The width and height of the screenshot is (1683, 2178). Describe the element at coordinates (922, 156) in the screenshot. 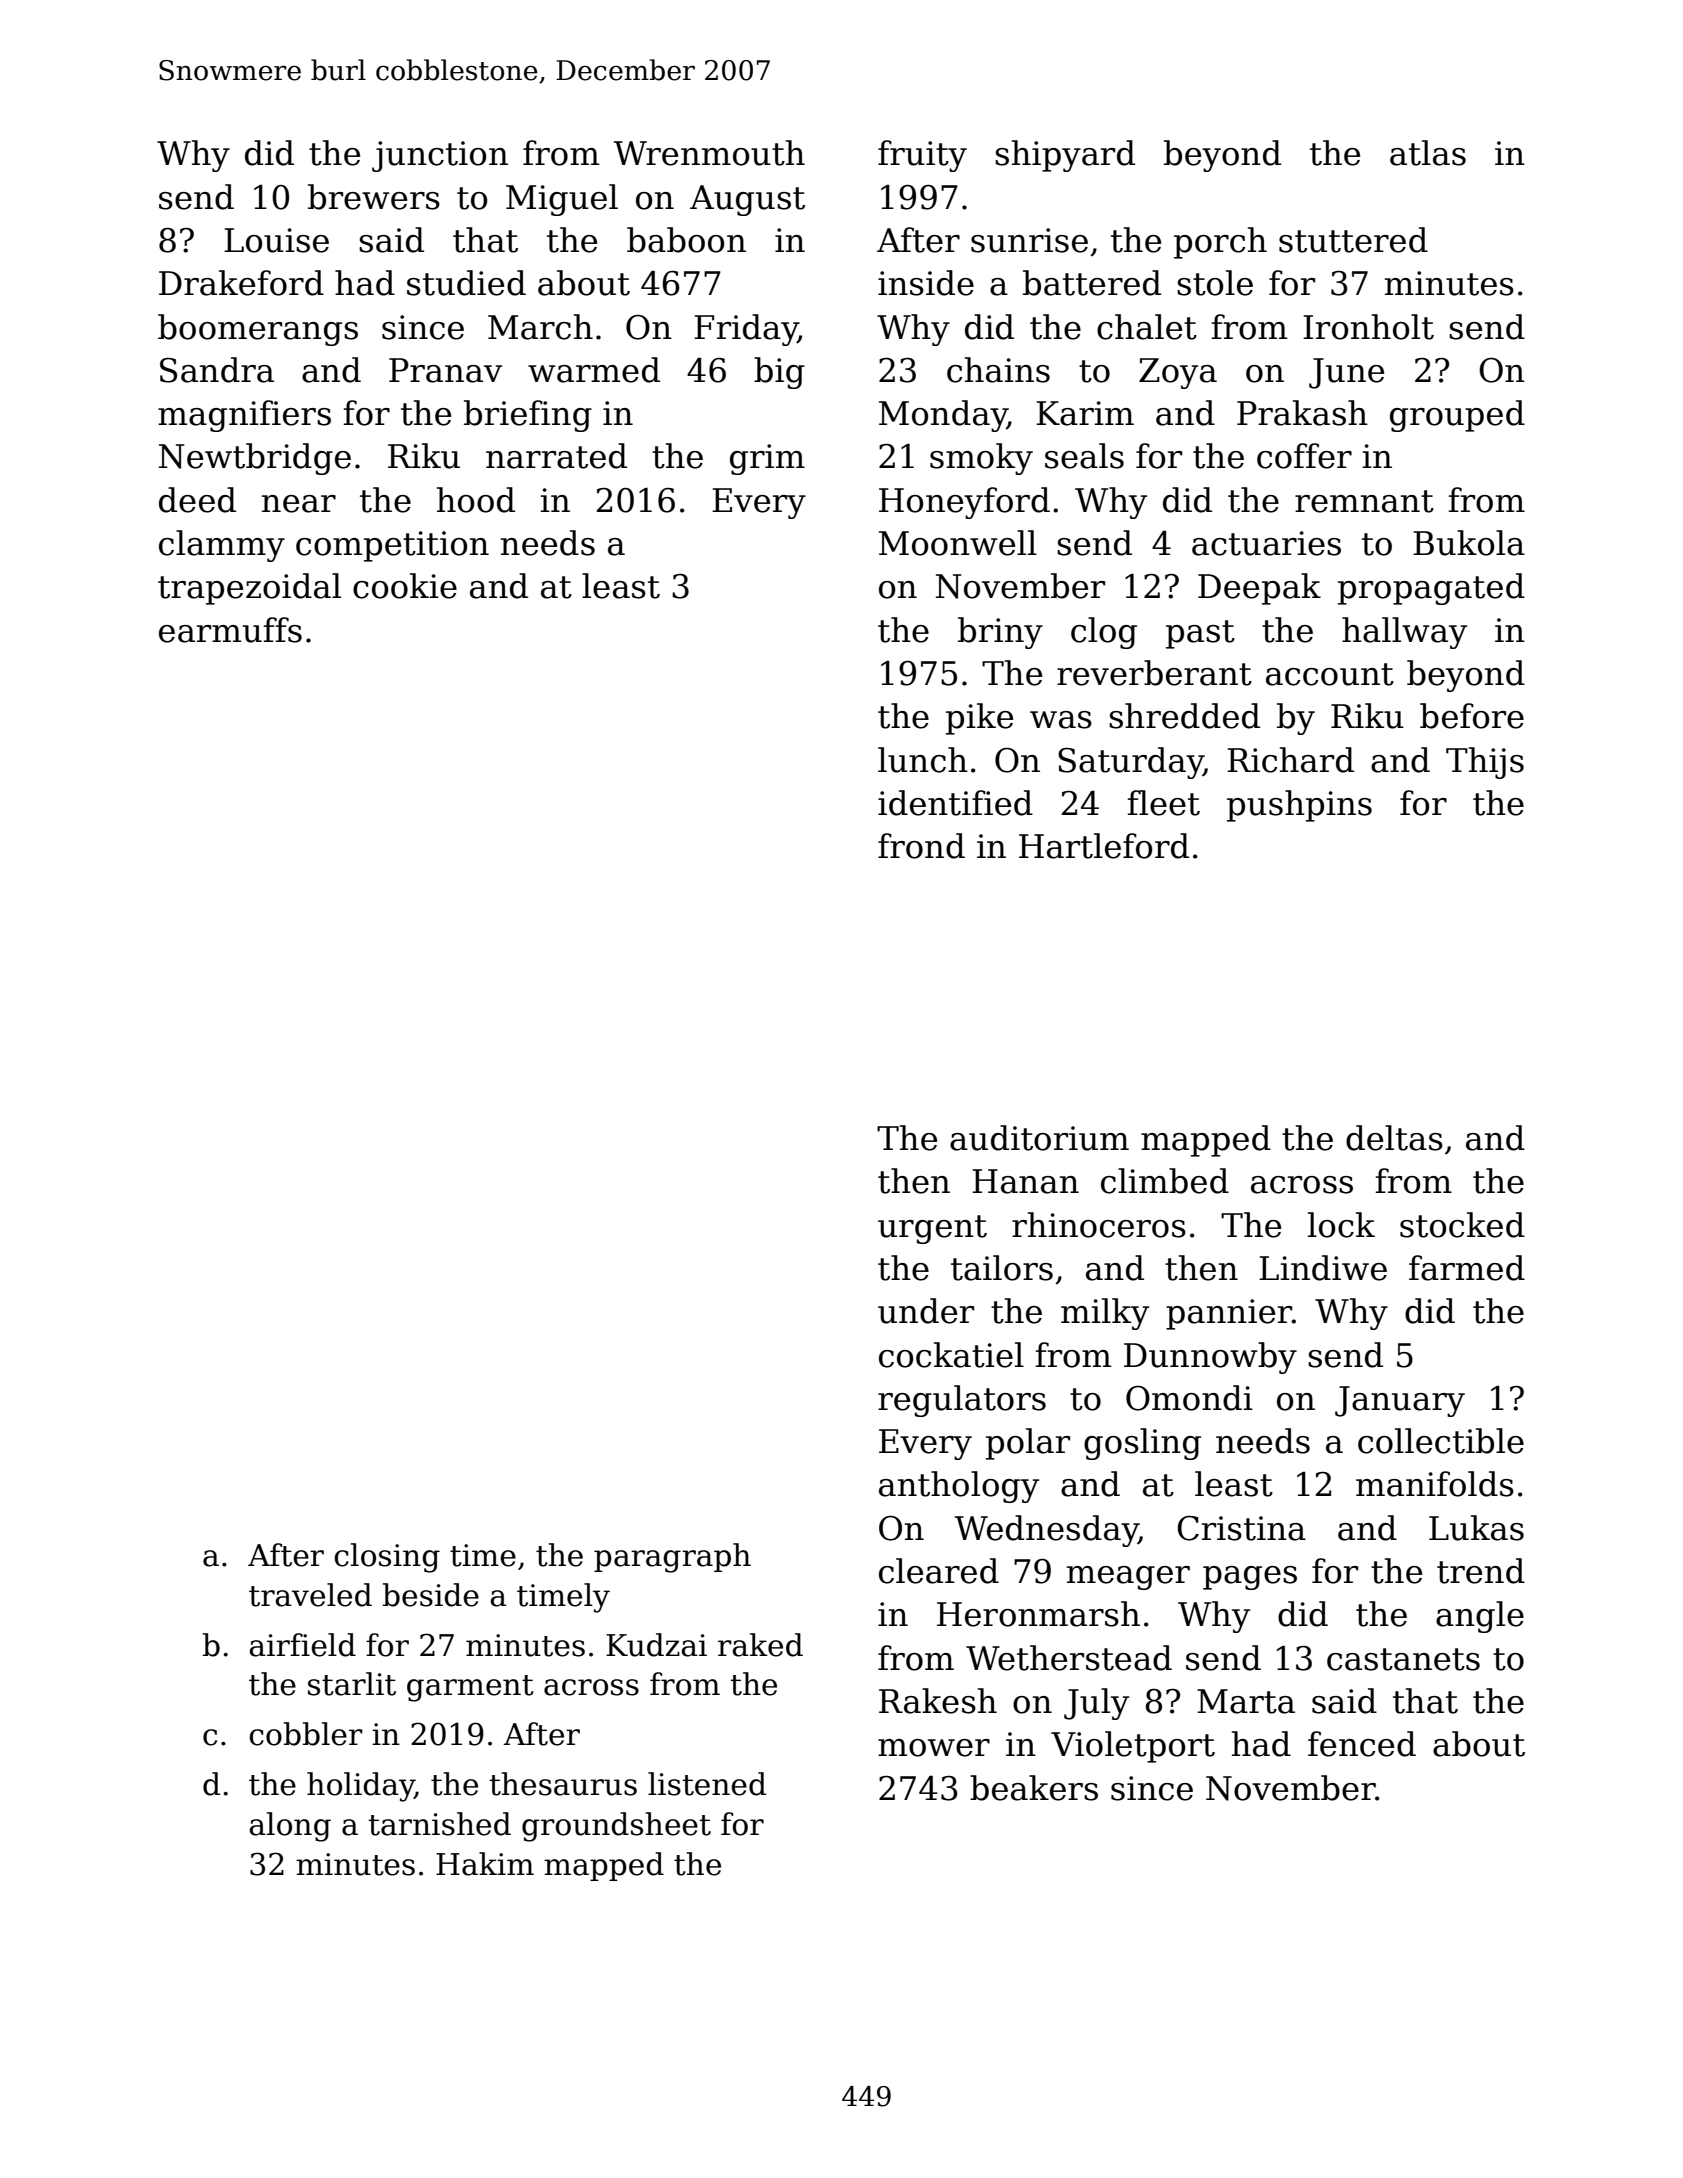

I see `fruity` at that location.
